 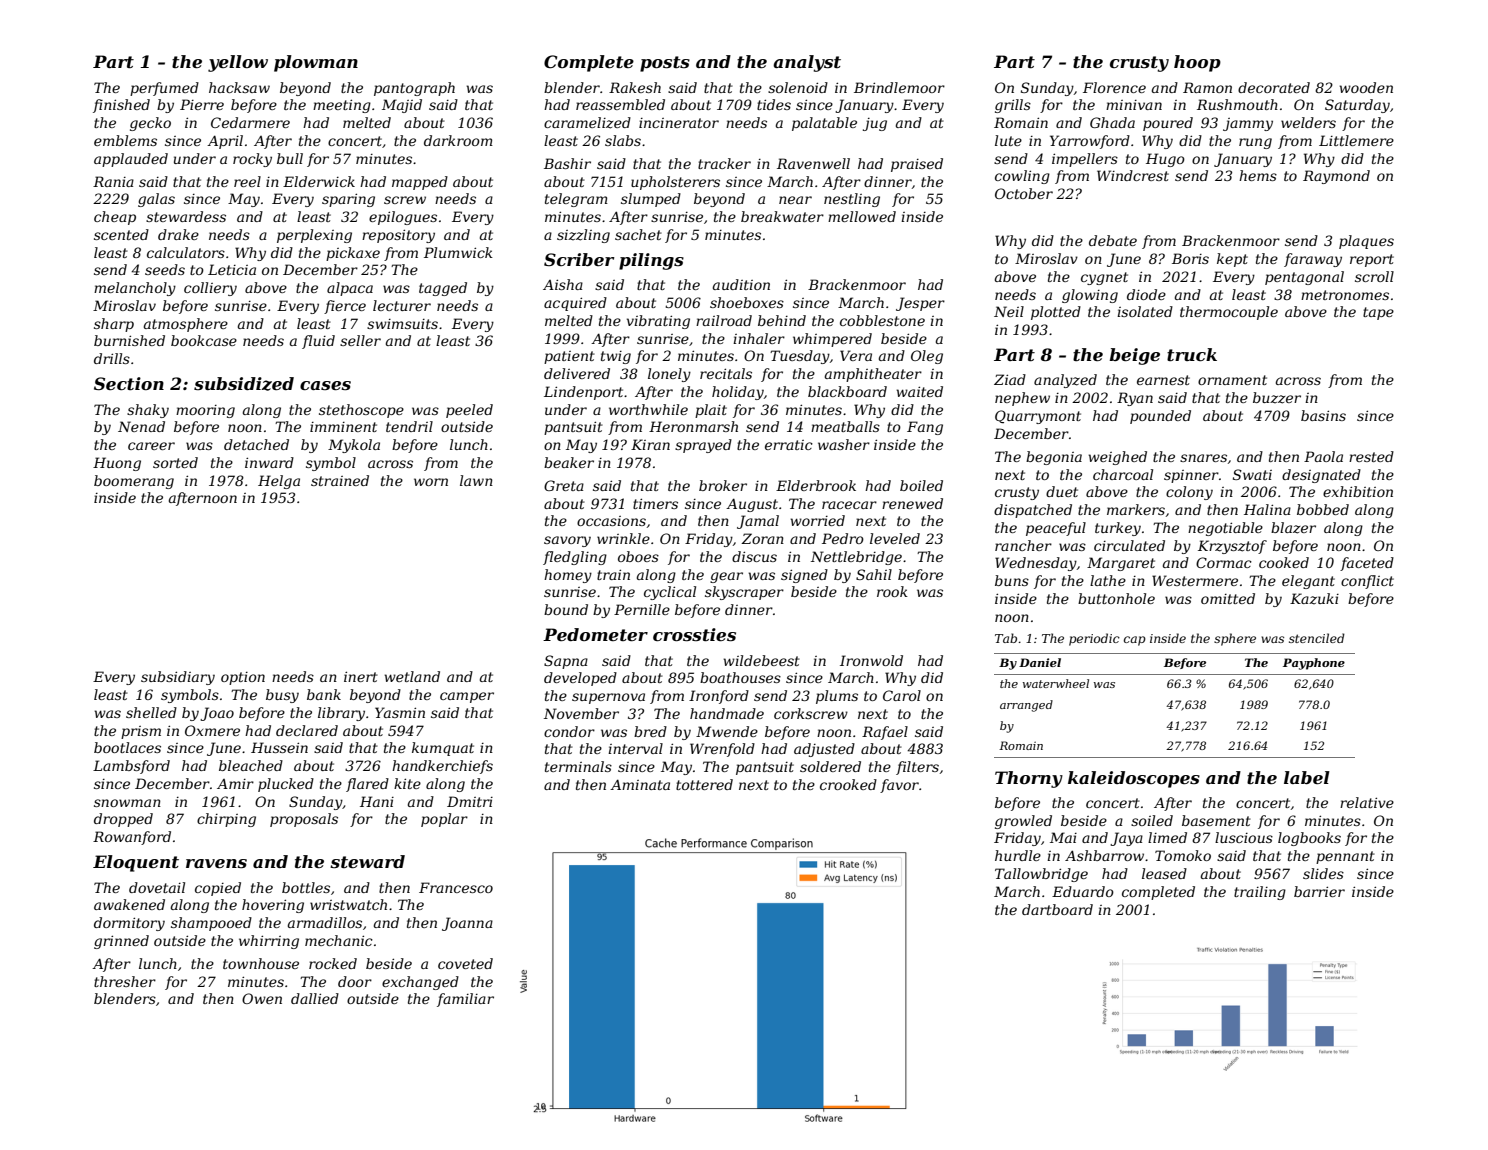 I want to click on blazer, so click(x=1293, y=528).
